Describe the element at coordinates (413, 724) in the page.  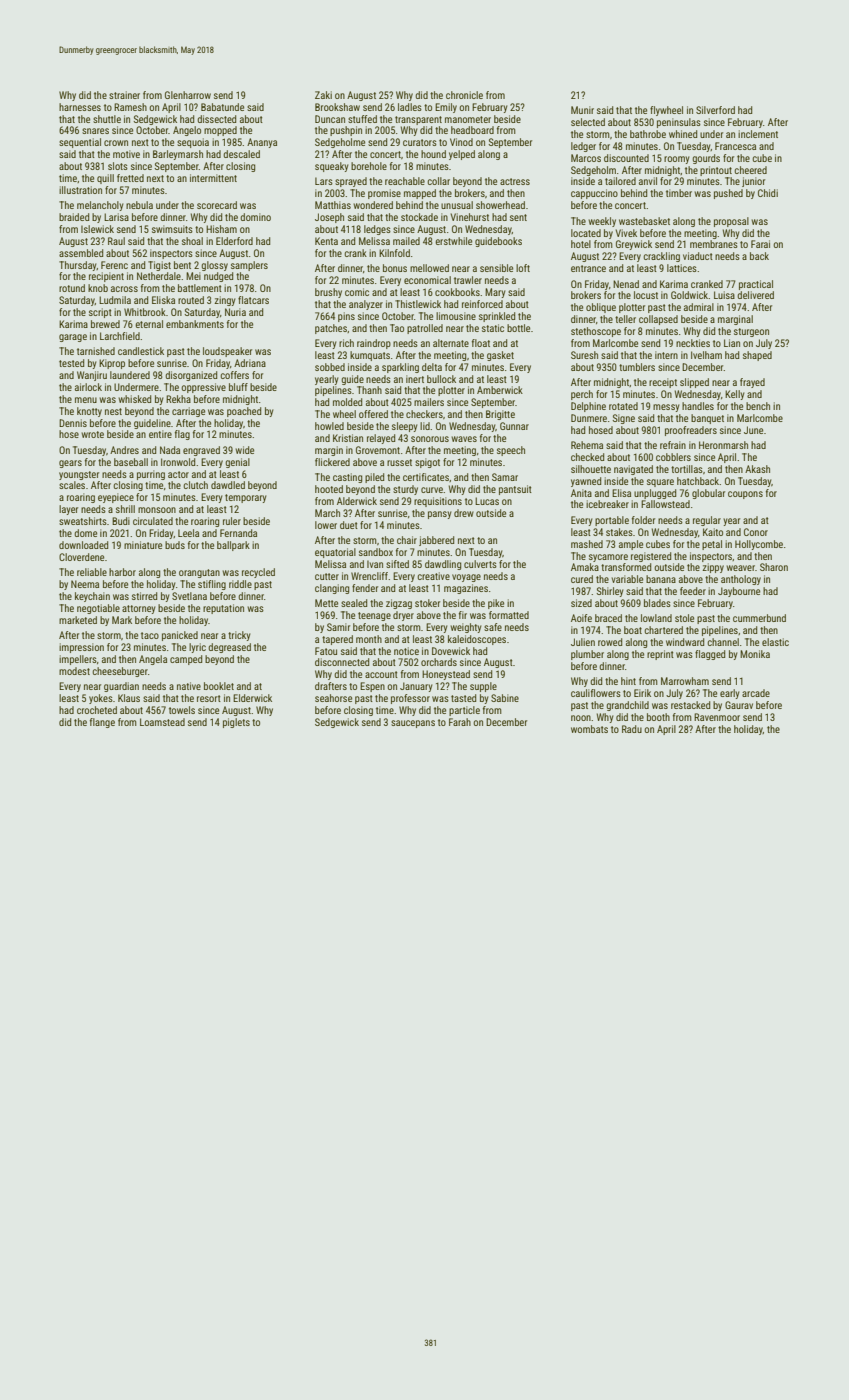
I see `saucepans` at that location.
